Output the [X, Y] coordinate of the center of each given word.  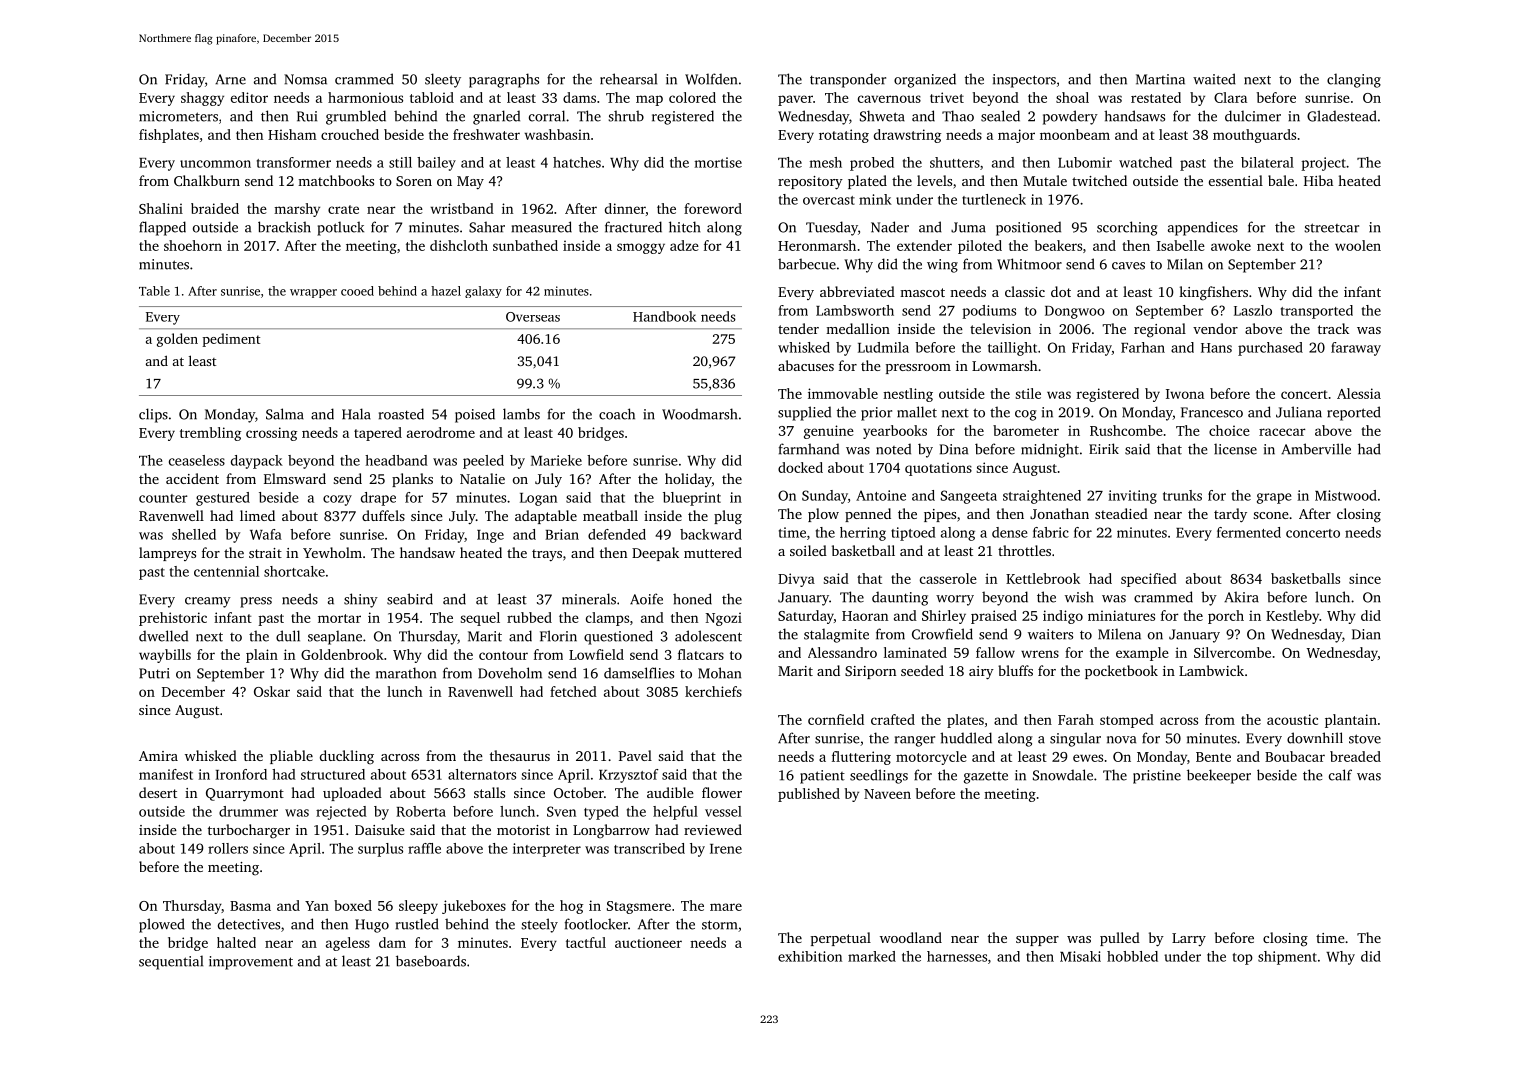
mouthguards [1254, 136]
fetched [573, 691]
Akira [1241, 597]
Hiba [1318, 180]
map [649, 100]
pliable [291, 757]
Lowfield [596, 654]
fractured [633, 227]
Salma [285, 414]
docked [800, 467]
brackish [284, 227]
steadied [1121, 513]
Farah [1076, 719]
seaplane [335, 637]
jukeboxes [474, 907]
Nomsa [305, 79]
